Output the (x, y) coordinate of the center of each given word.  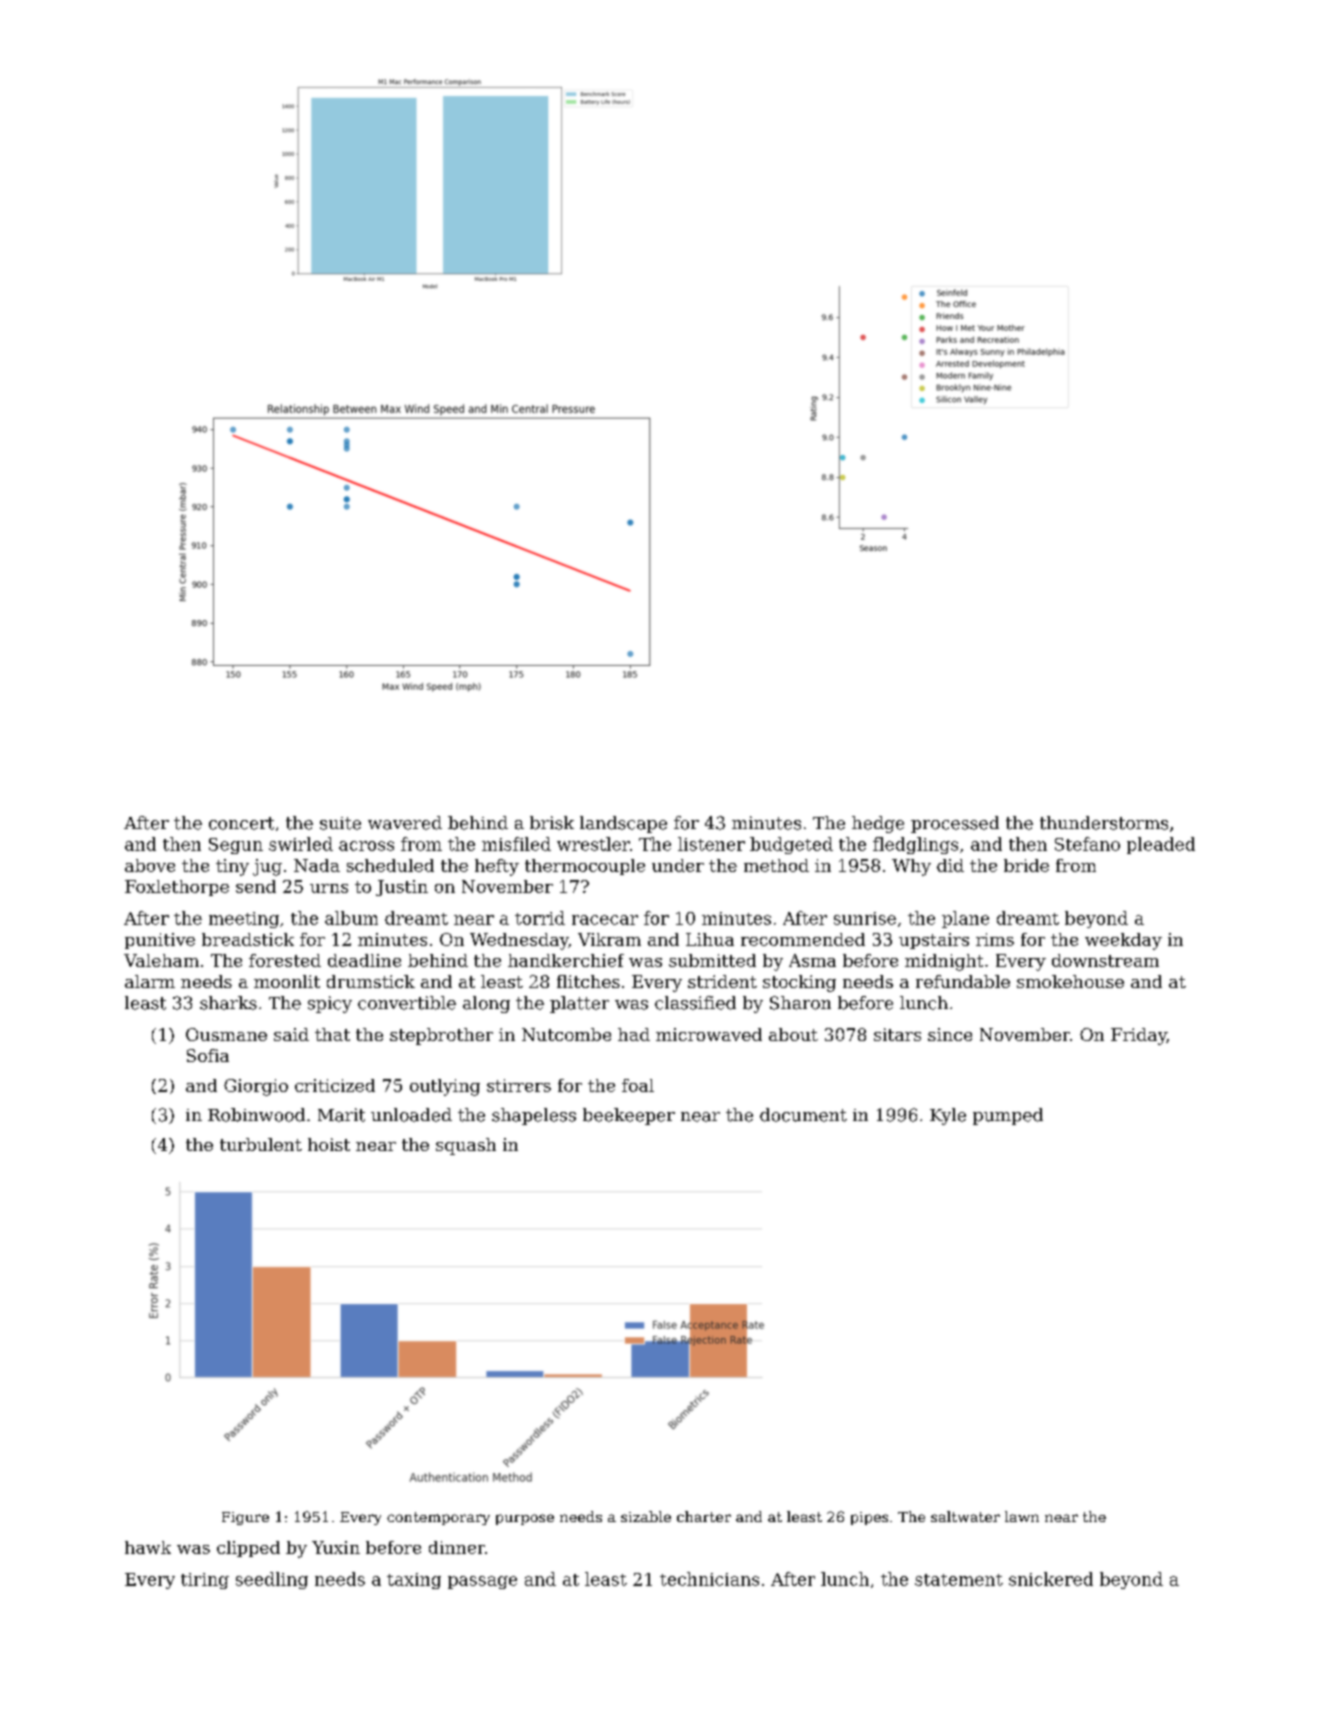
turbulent (261, 1144)
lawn (1022, 1516)
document (803, 1115)
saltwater (965, 1516)
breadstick (248, 939)
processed (955, 824)
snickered (1051, 1579)
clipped (248, 1549)
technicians (709, 1579)
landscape (623, 824)
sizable (646, 1516)
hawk (148, 1547)
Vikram (609, 939)
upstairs (934, 941)
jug (267, 867)
